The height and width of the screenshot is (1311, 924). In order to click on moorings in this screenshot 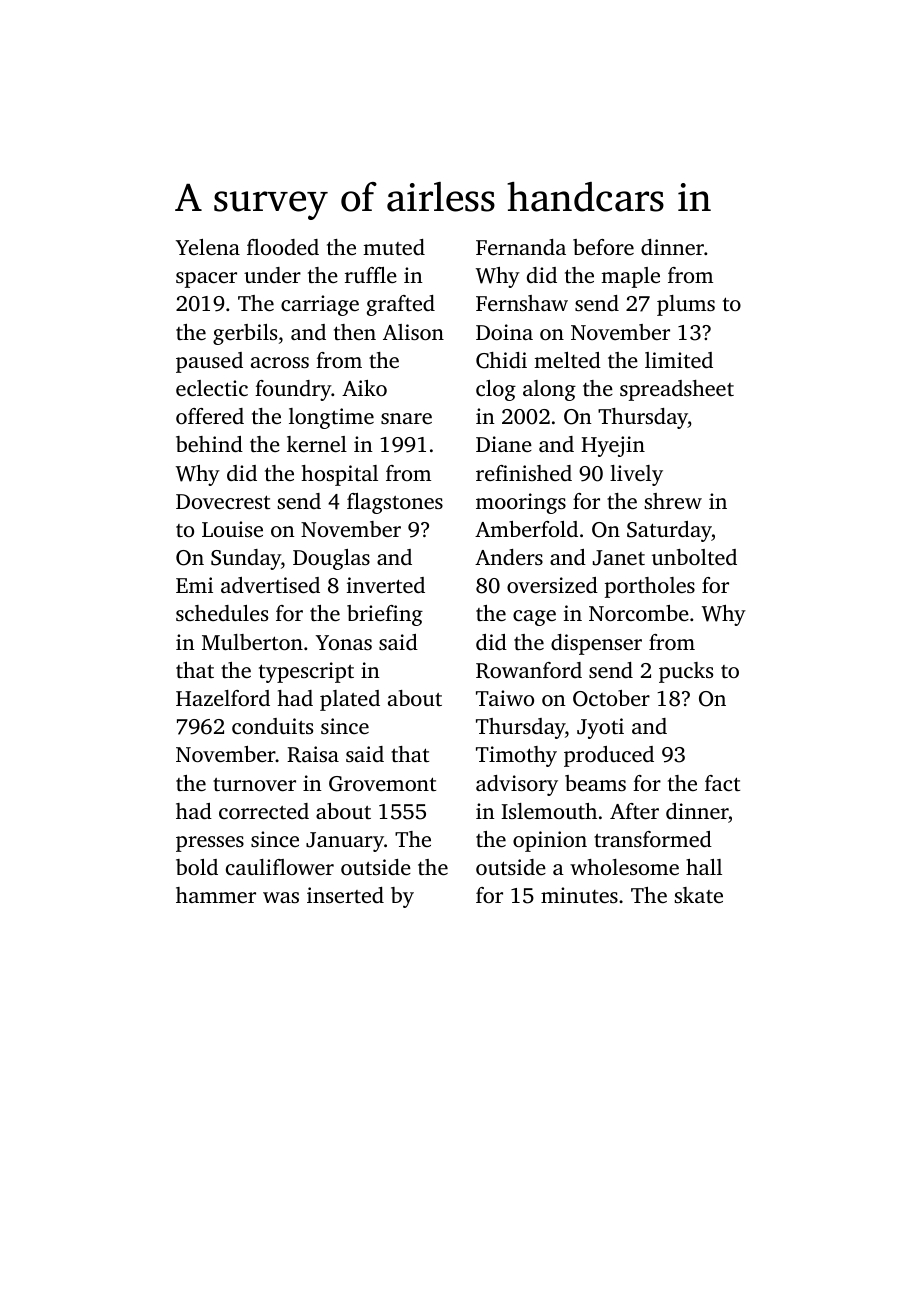, I will do `click(521, 503)`.
